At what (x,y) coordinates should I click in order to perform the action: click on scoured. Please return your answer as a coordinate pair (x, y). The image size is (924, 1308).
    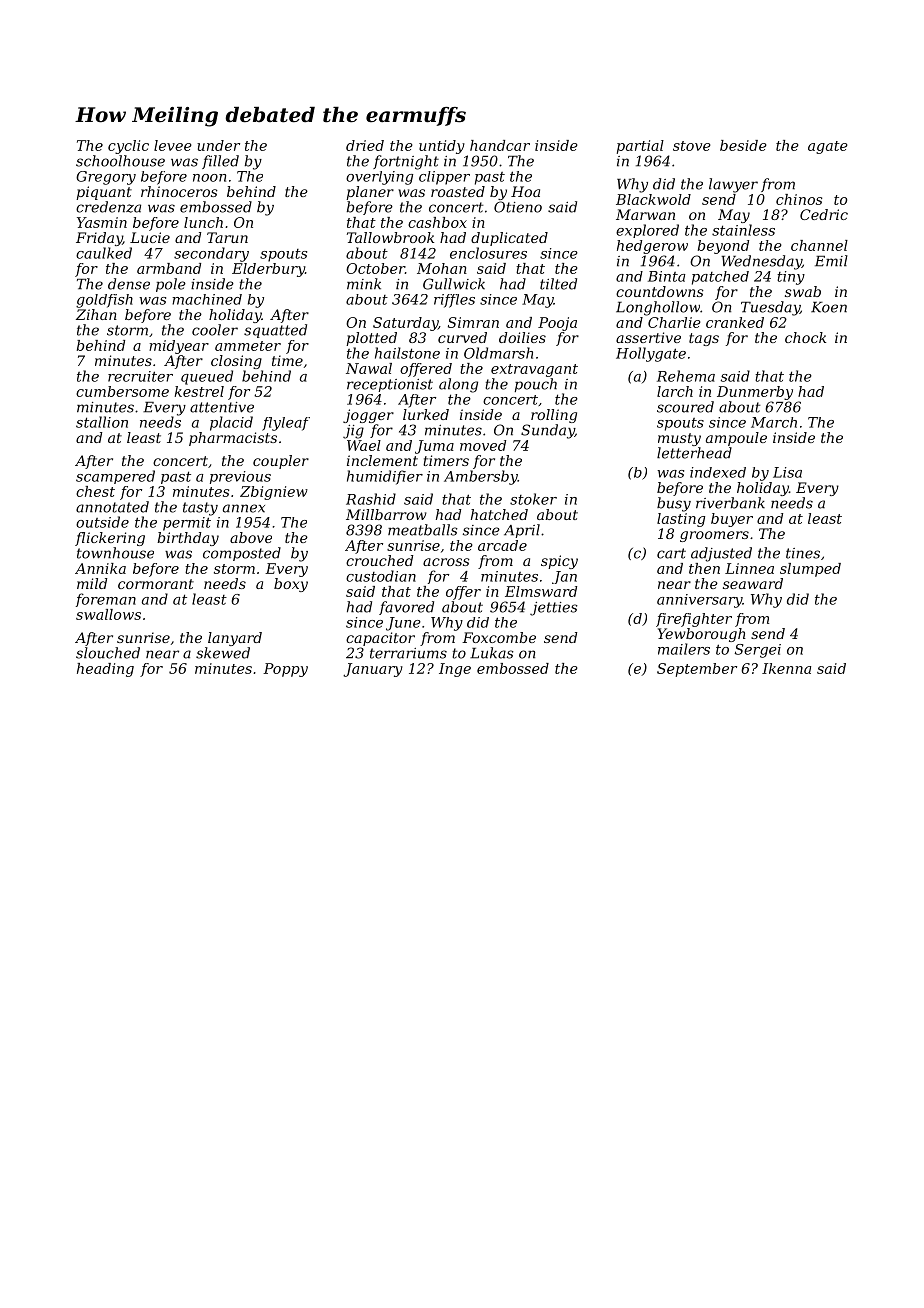
    Looking at the image, I should click on (685, 407).
